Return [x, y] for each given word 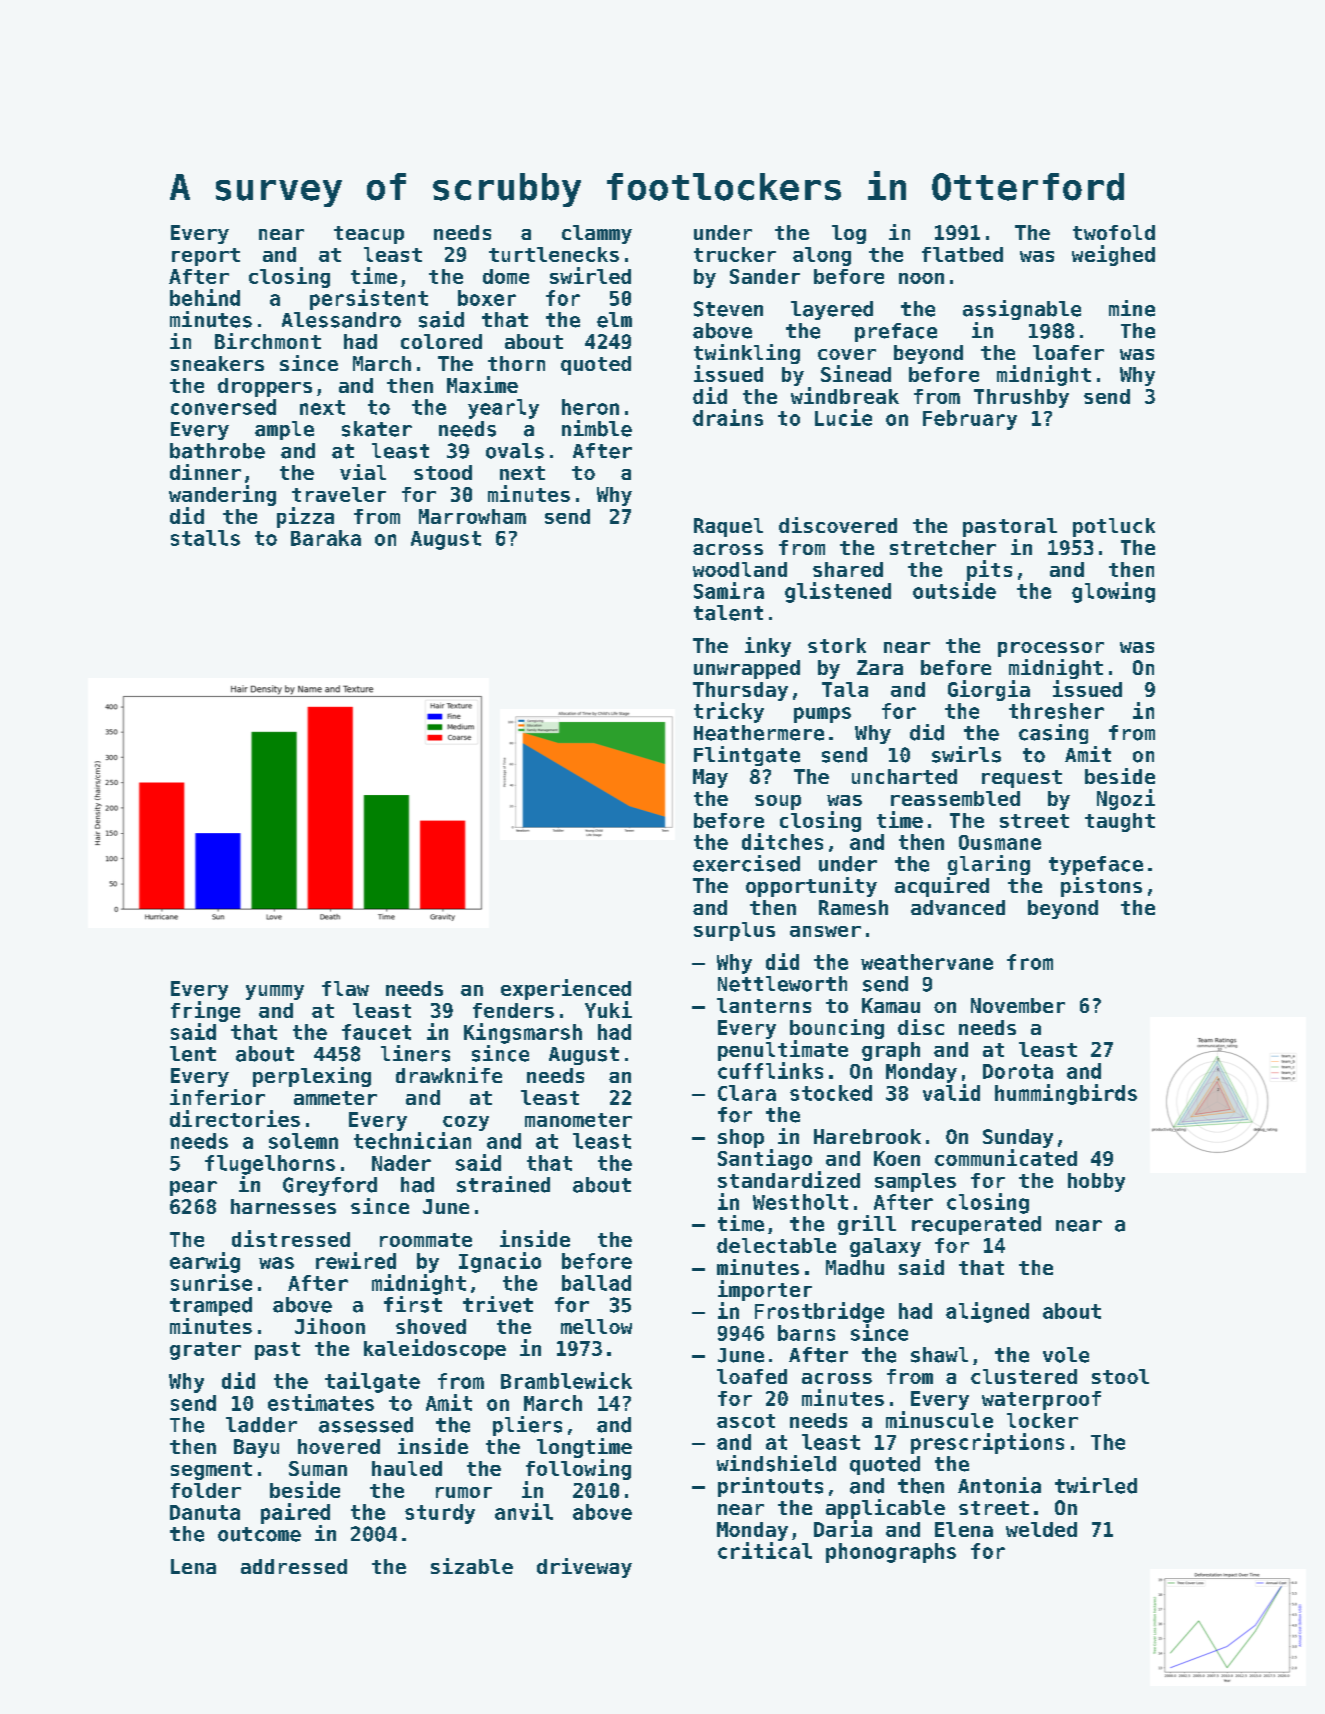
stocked [831, 1093]
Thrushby [1021, 398]
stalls [205, 538]
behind [205, 297]
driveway [584, 1568]
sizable [472, 1566]
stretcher [943, 547]
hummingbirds [1066, 1094]
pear [193, 1188]
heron [590, 407]
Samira [729, 590]
